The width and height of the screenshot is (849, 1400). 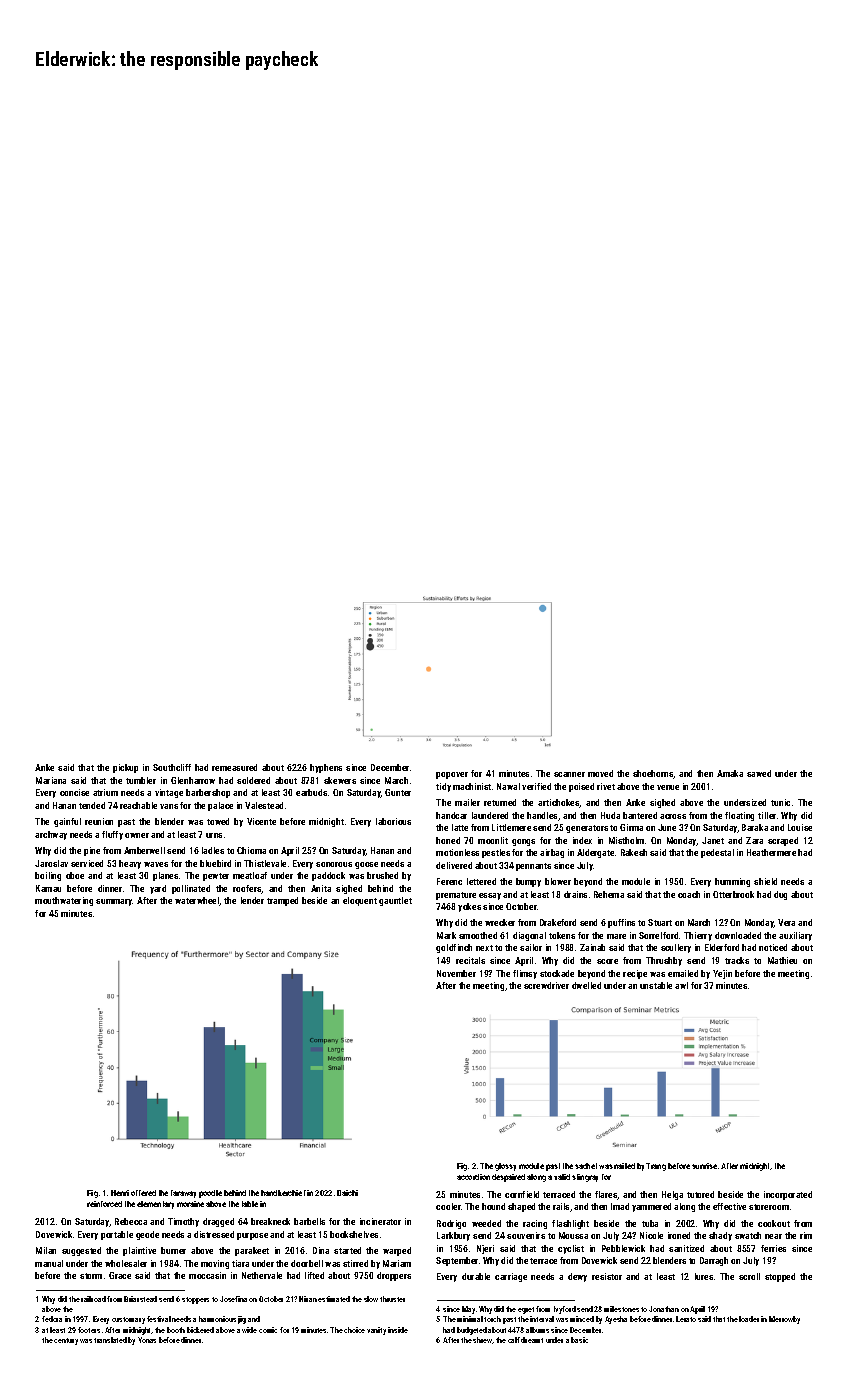 What do you see at coordinates (722, 974) in the screenshot?
I see `Yejin` at bounding box center [722, 974].
